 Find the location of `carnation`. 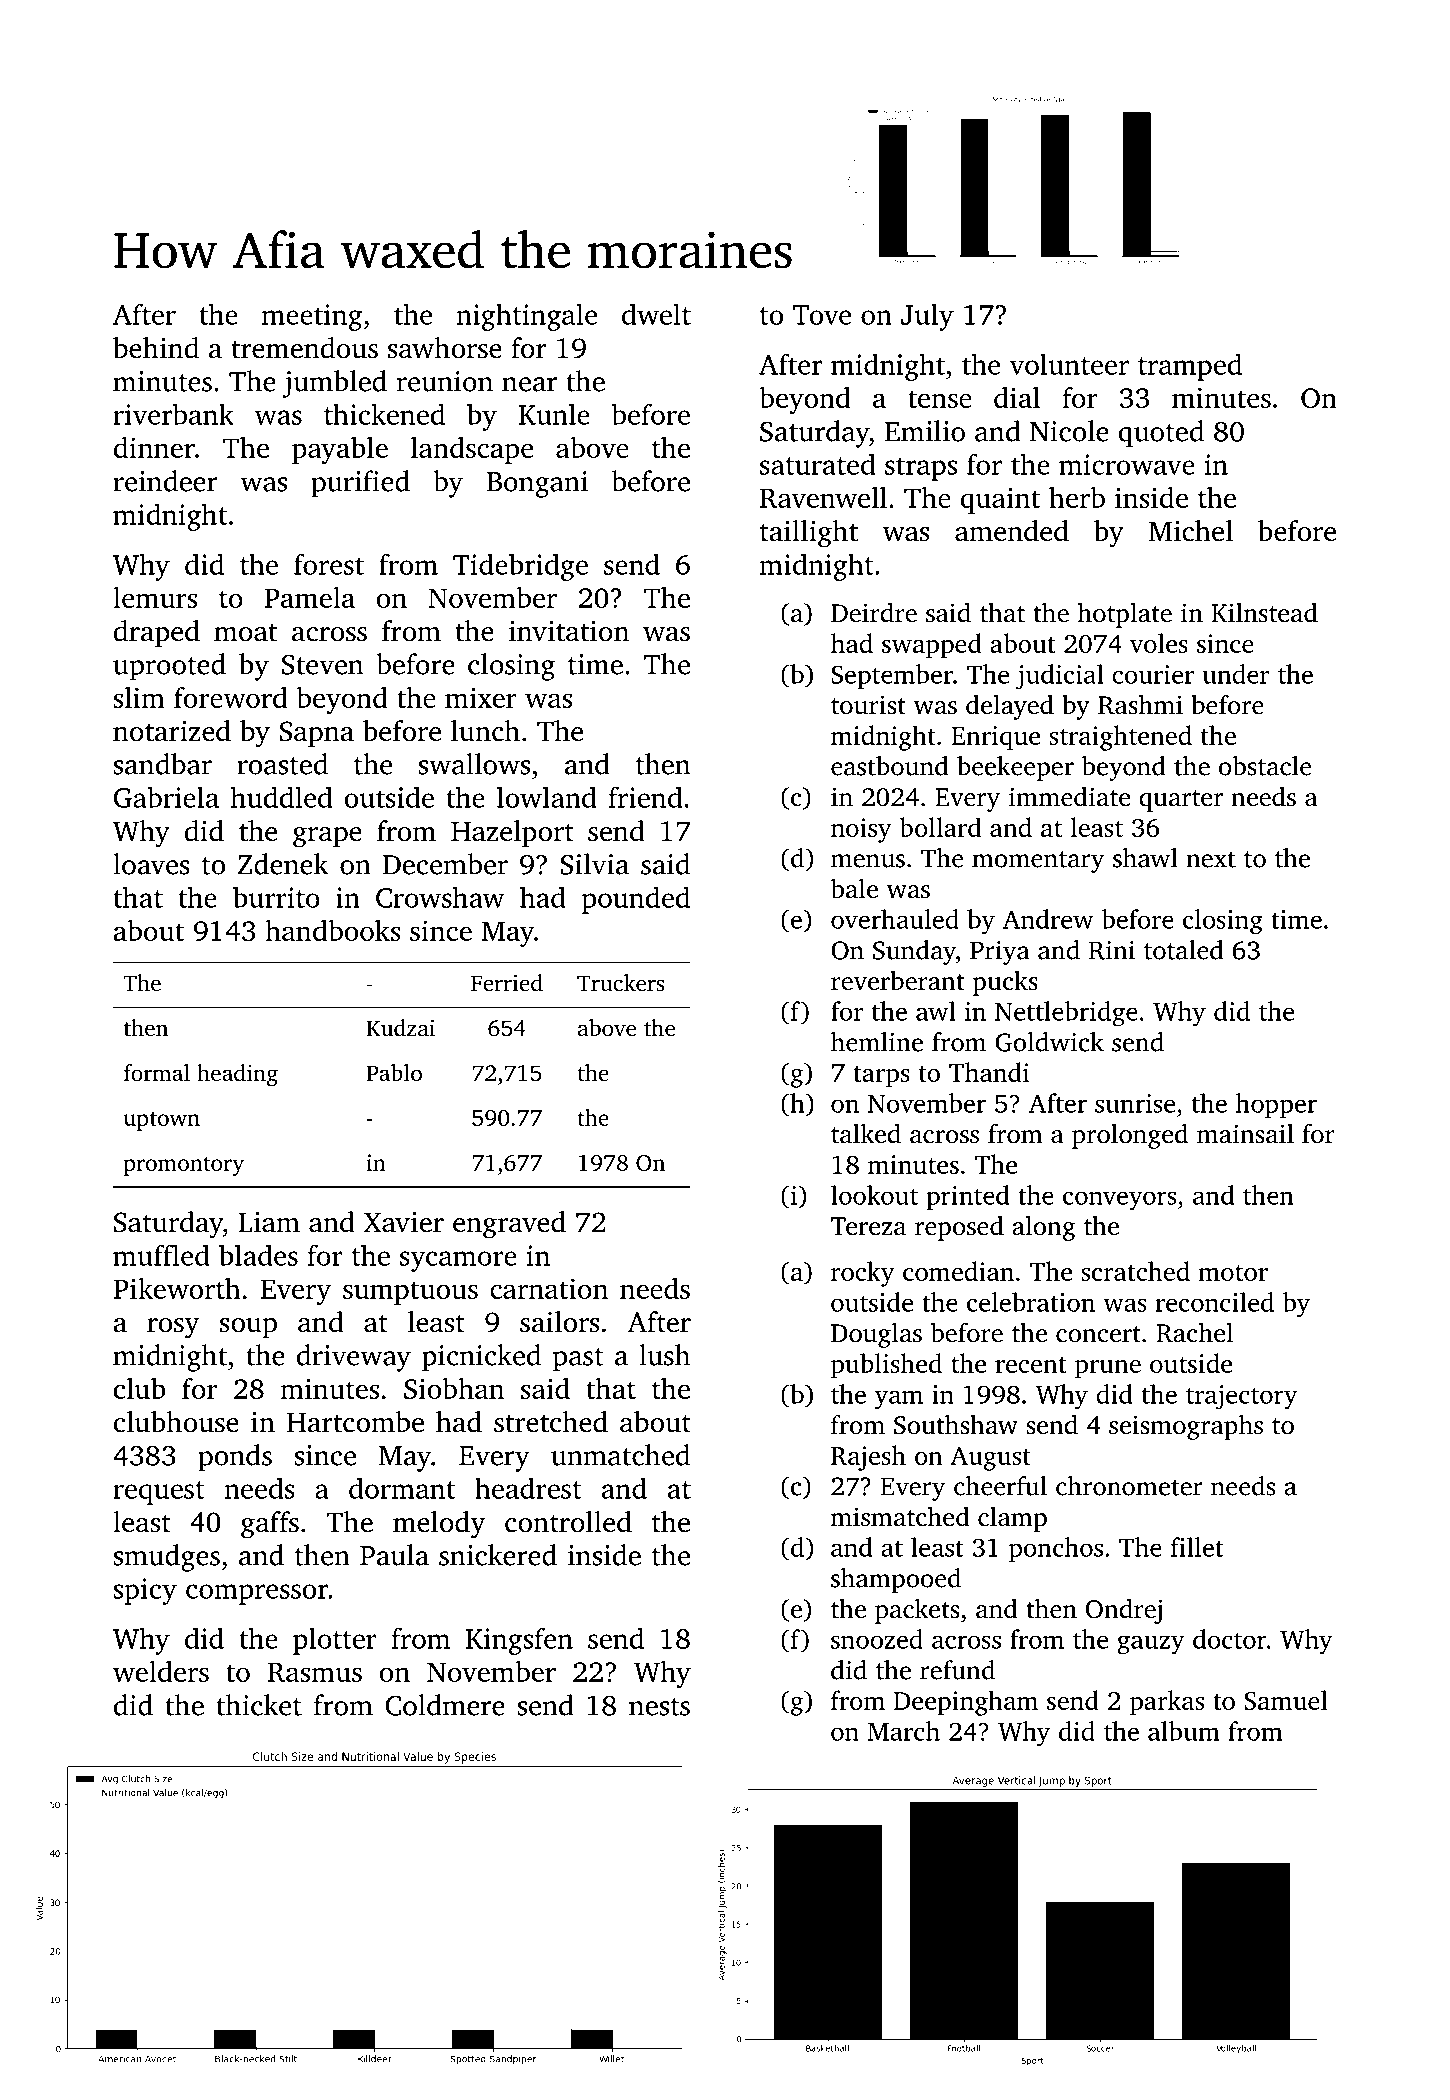

carnation is located at coordinates (549, 1288).
